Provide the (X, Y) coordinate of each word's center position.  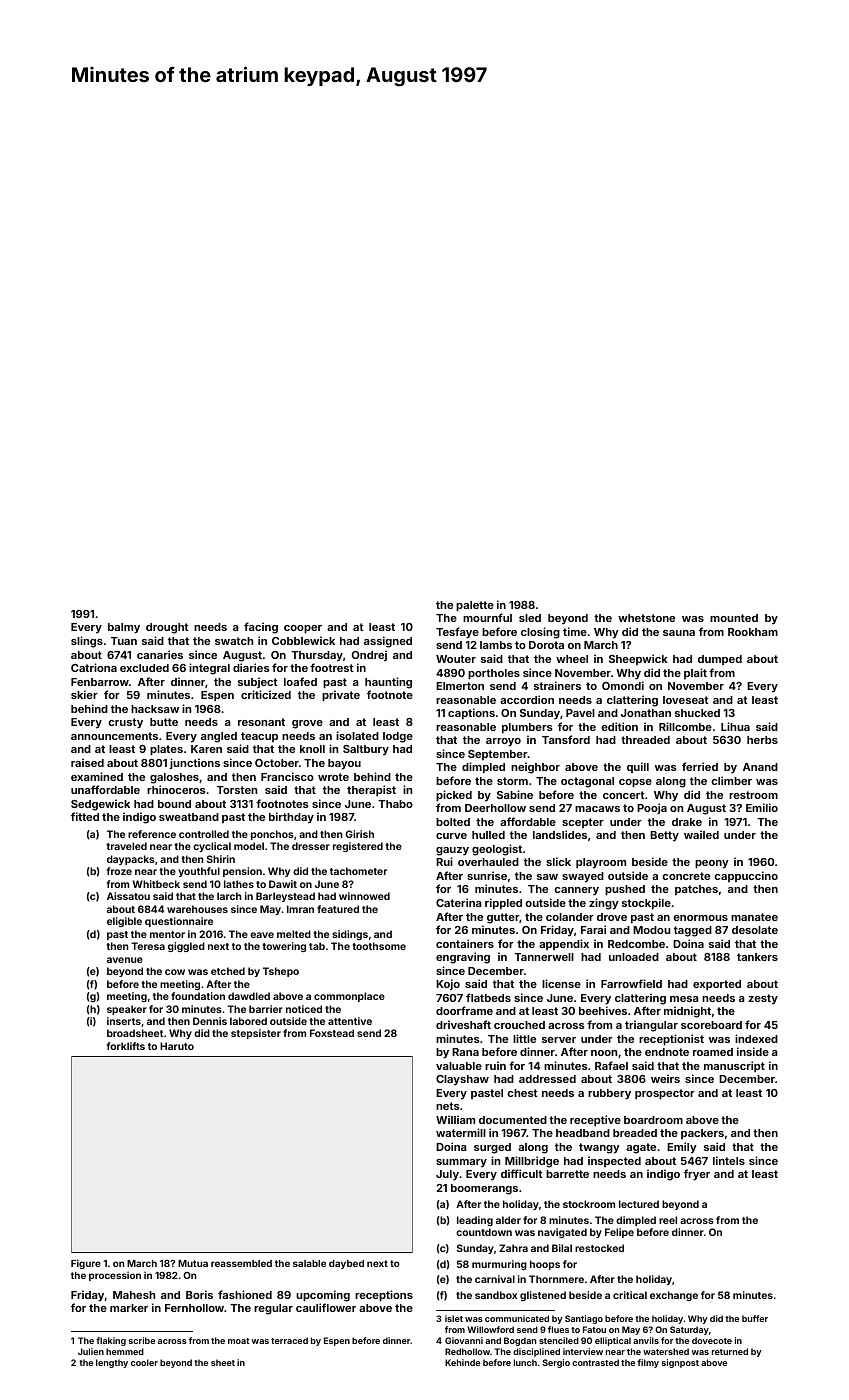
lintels (729, 1160)
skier (84, 694)
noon (604, 1053)
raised (87, 762)
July (447, 1175)
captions (471, 714)
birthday (291, 818)
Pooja (652, 808)
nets (447, 1106)
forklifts (126, 1046)
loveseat (686, 700)
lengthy (112, 1363)
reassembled (241, 1263)
